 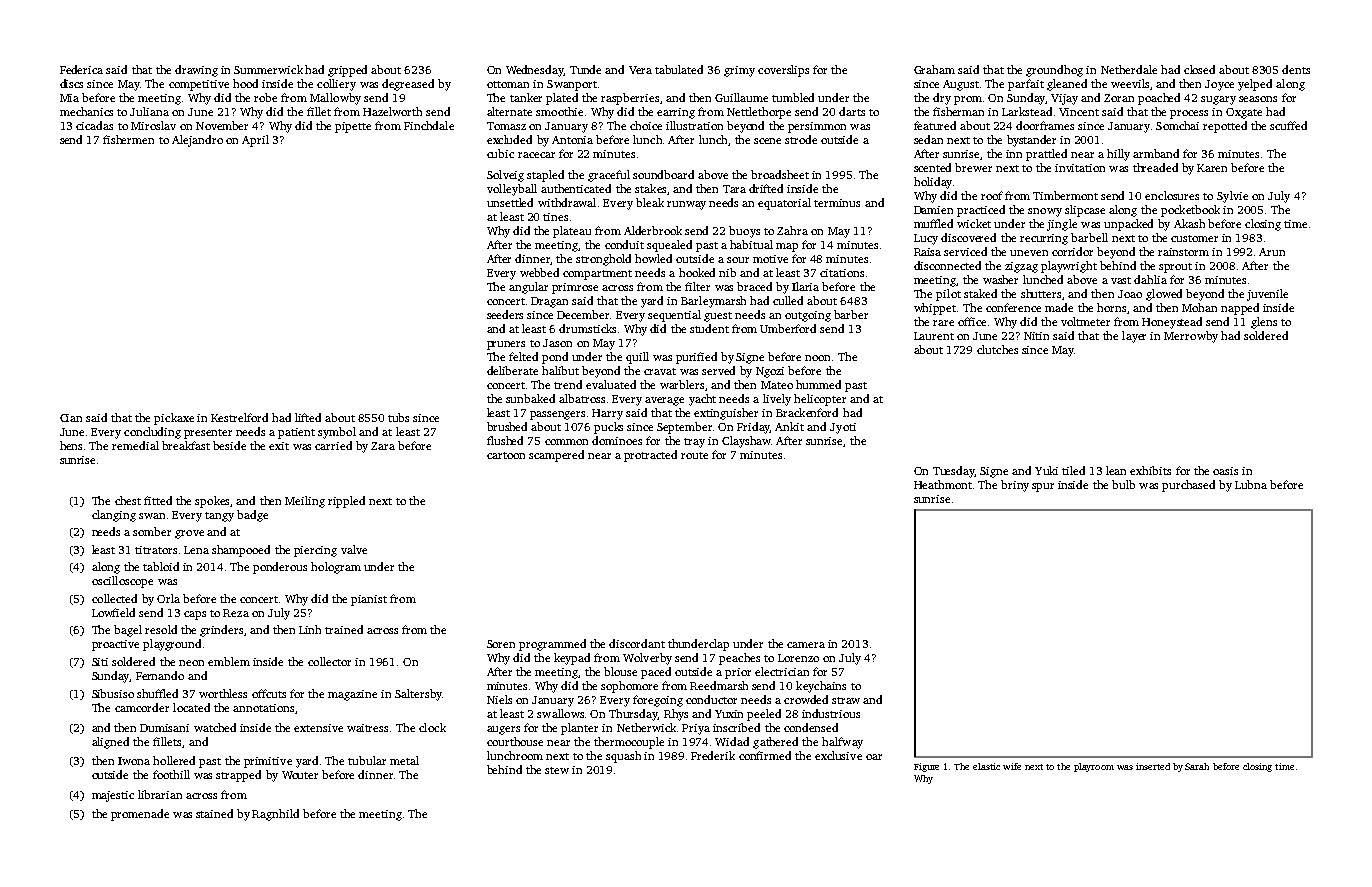 I want to click on April, so click(x=255, y=141).
